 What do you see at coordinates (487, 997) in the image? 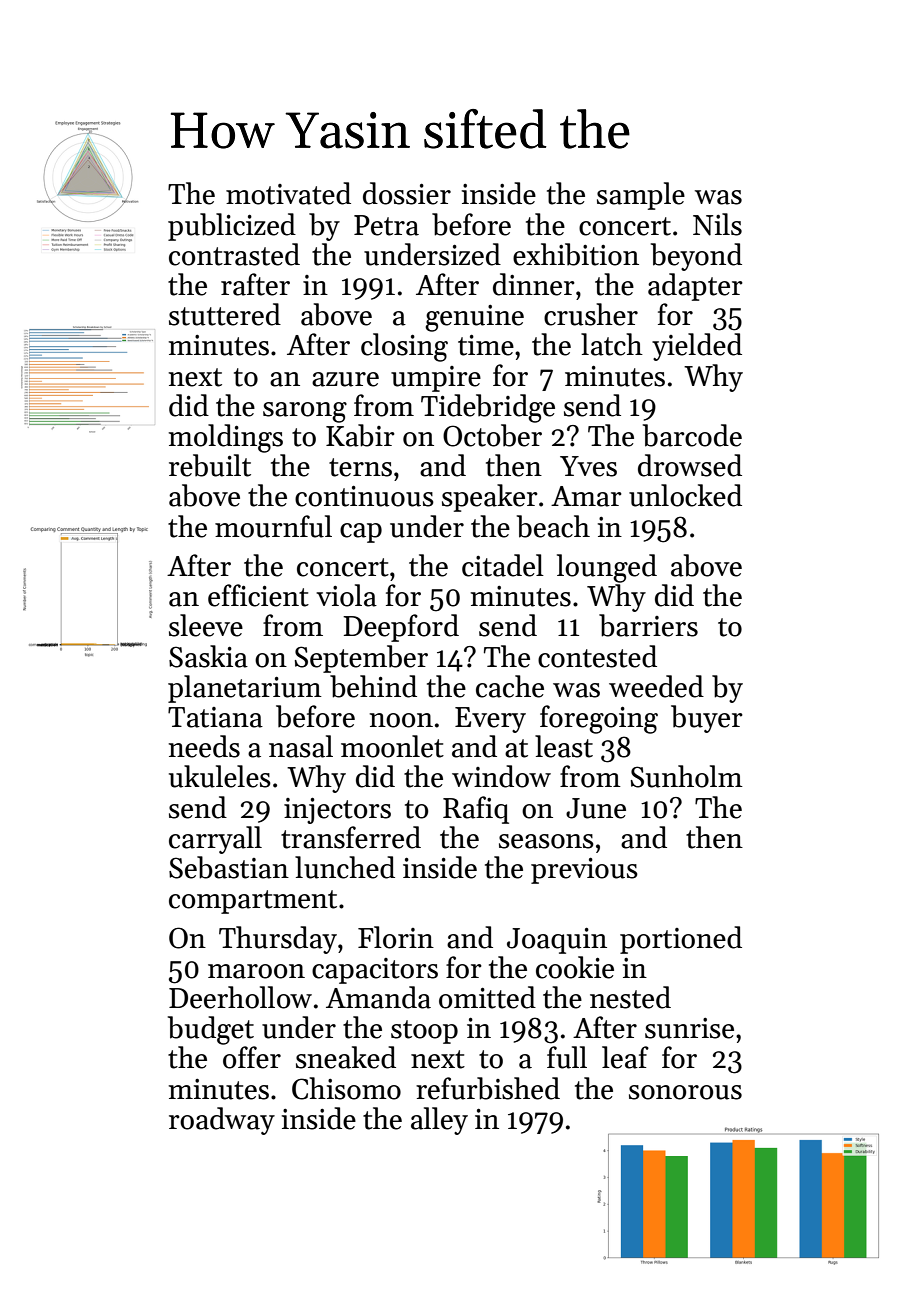
I see `omitted` at bounding box center [487, 997].
